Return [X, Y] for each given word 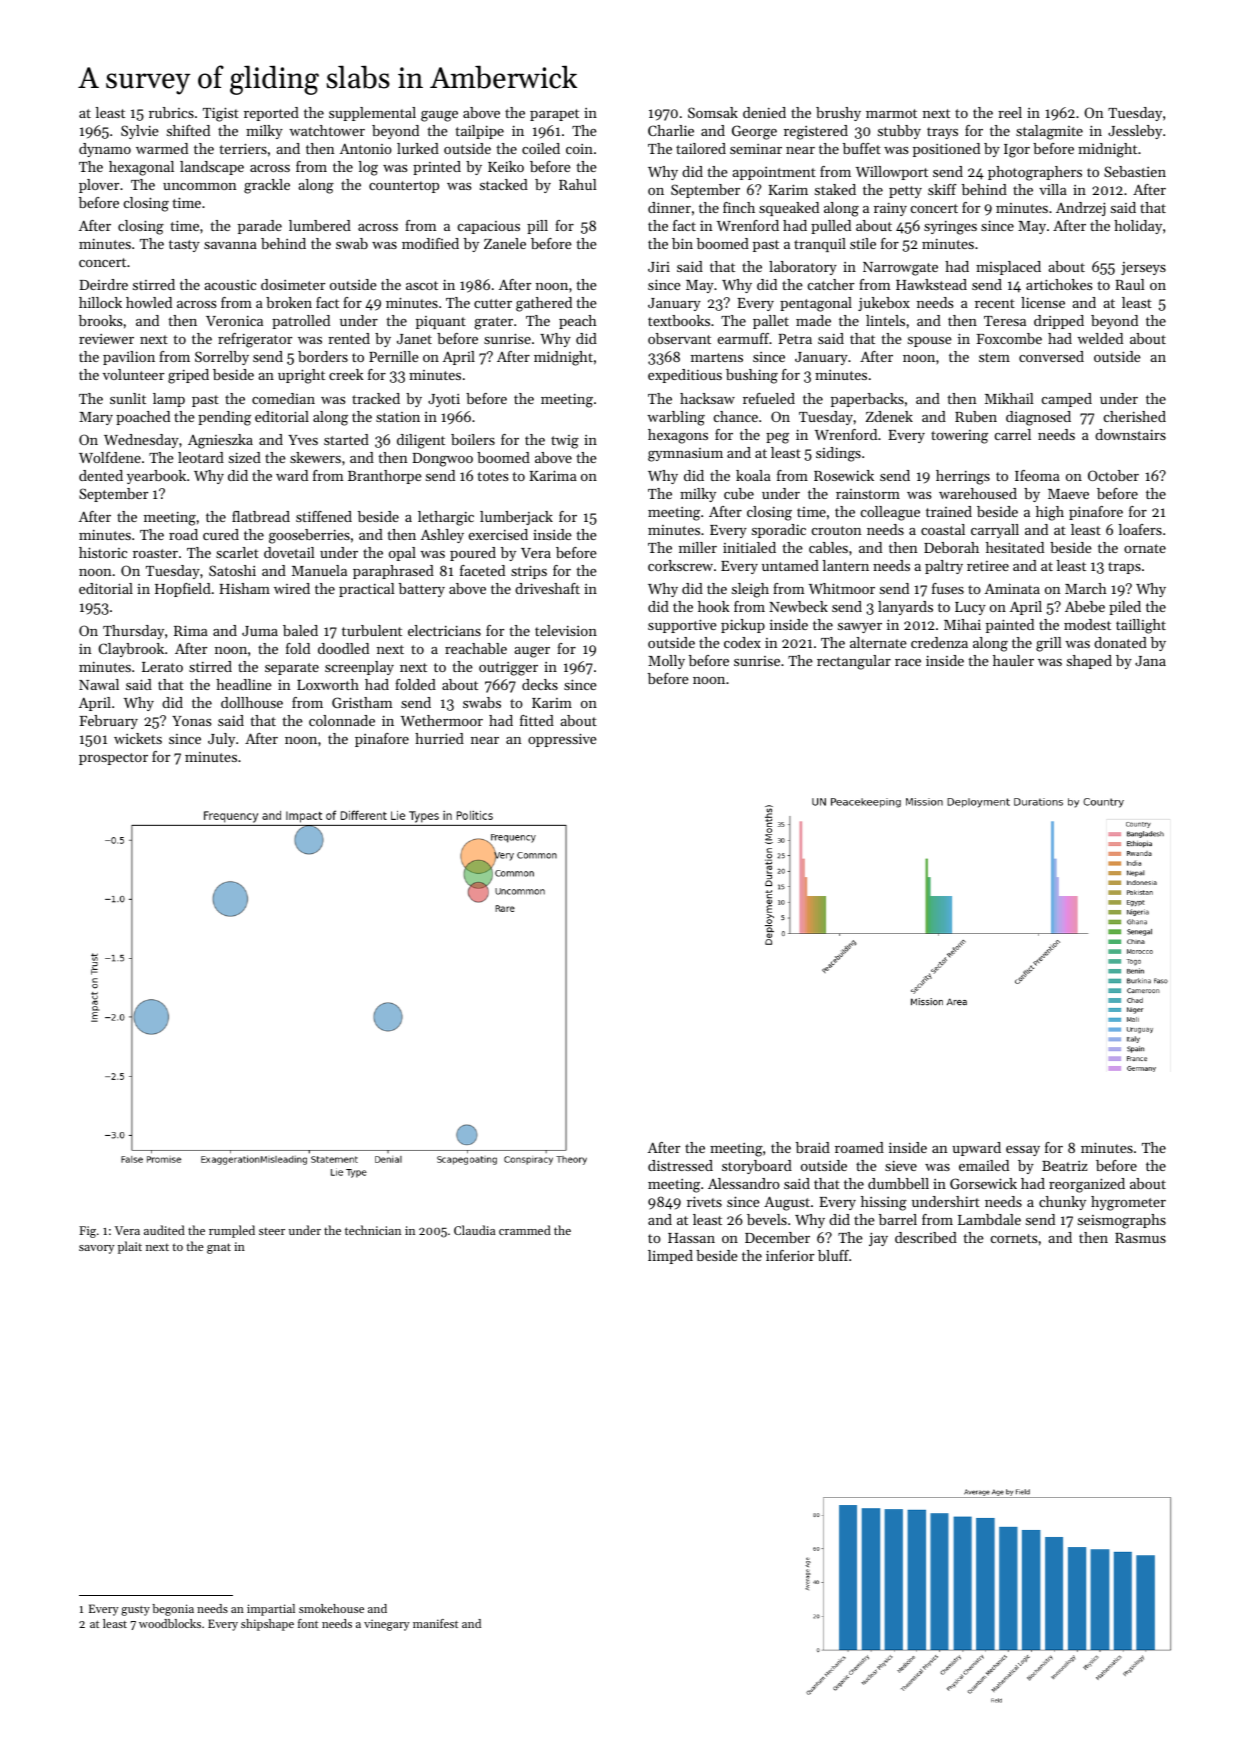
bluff [833, 1255]
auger [532, 652]
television [566, 630]
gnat [219, 1248]
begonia [173, 1610]
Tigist [221, 114]
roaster [155, 553]
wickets [138, 738]
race [908, 662]
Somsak [713, 112]
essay [1023, 1151]
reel [1010, 112]
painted [1010, 626]
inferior [790, 1255]
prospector [113, 759]
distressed [680, 1165]
